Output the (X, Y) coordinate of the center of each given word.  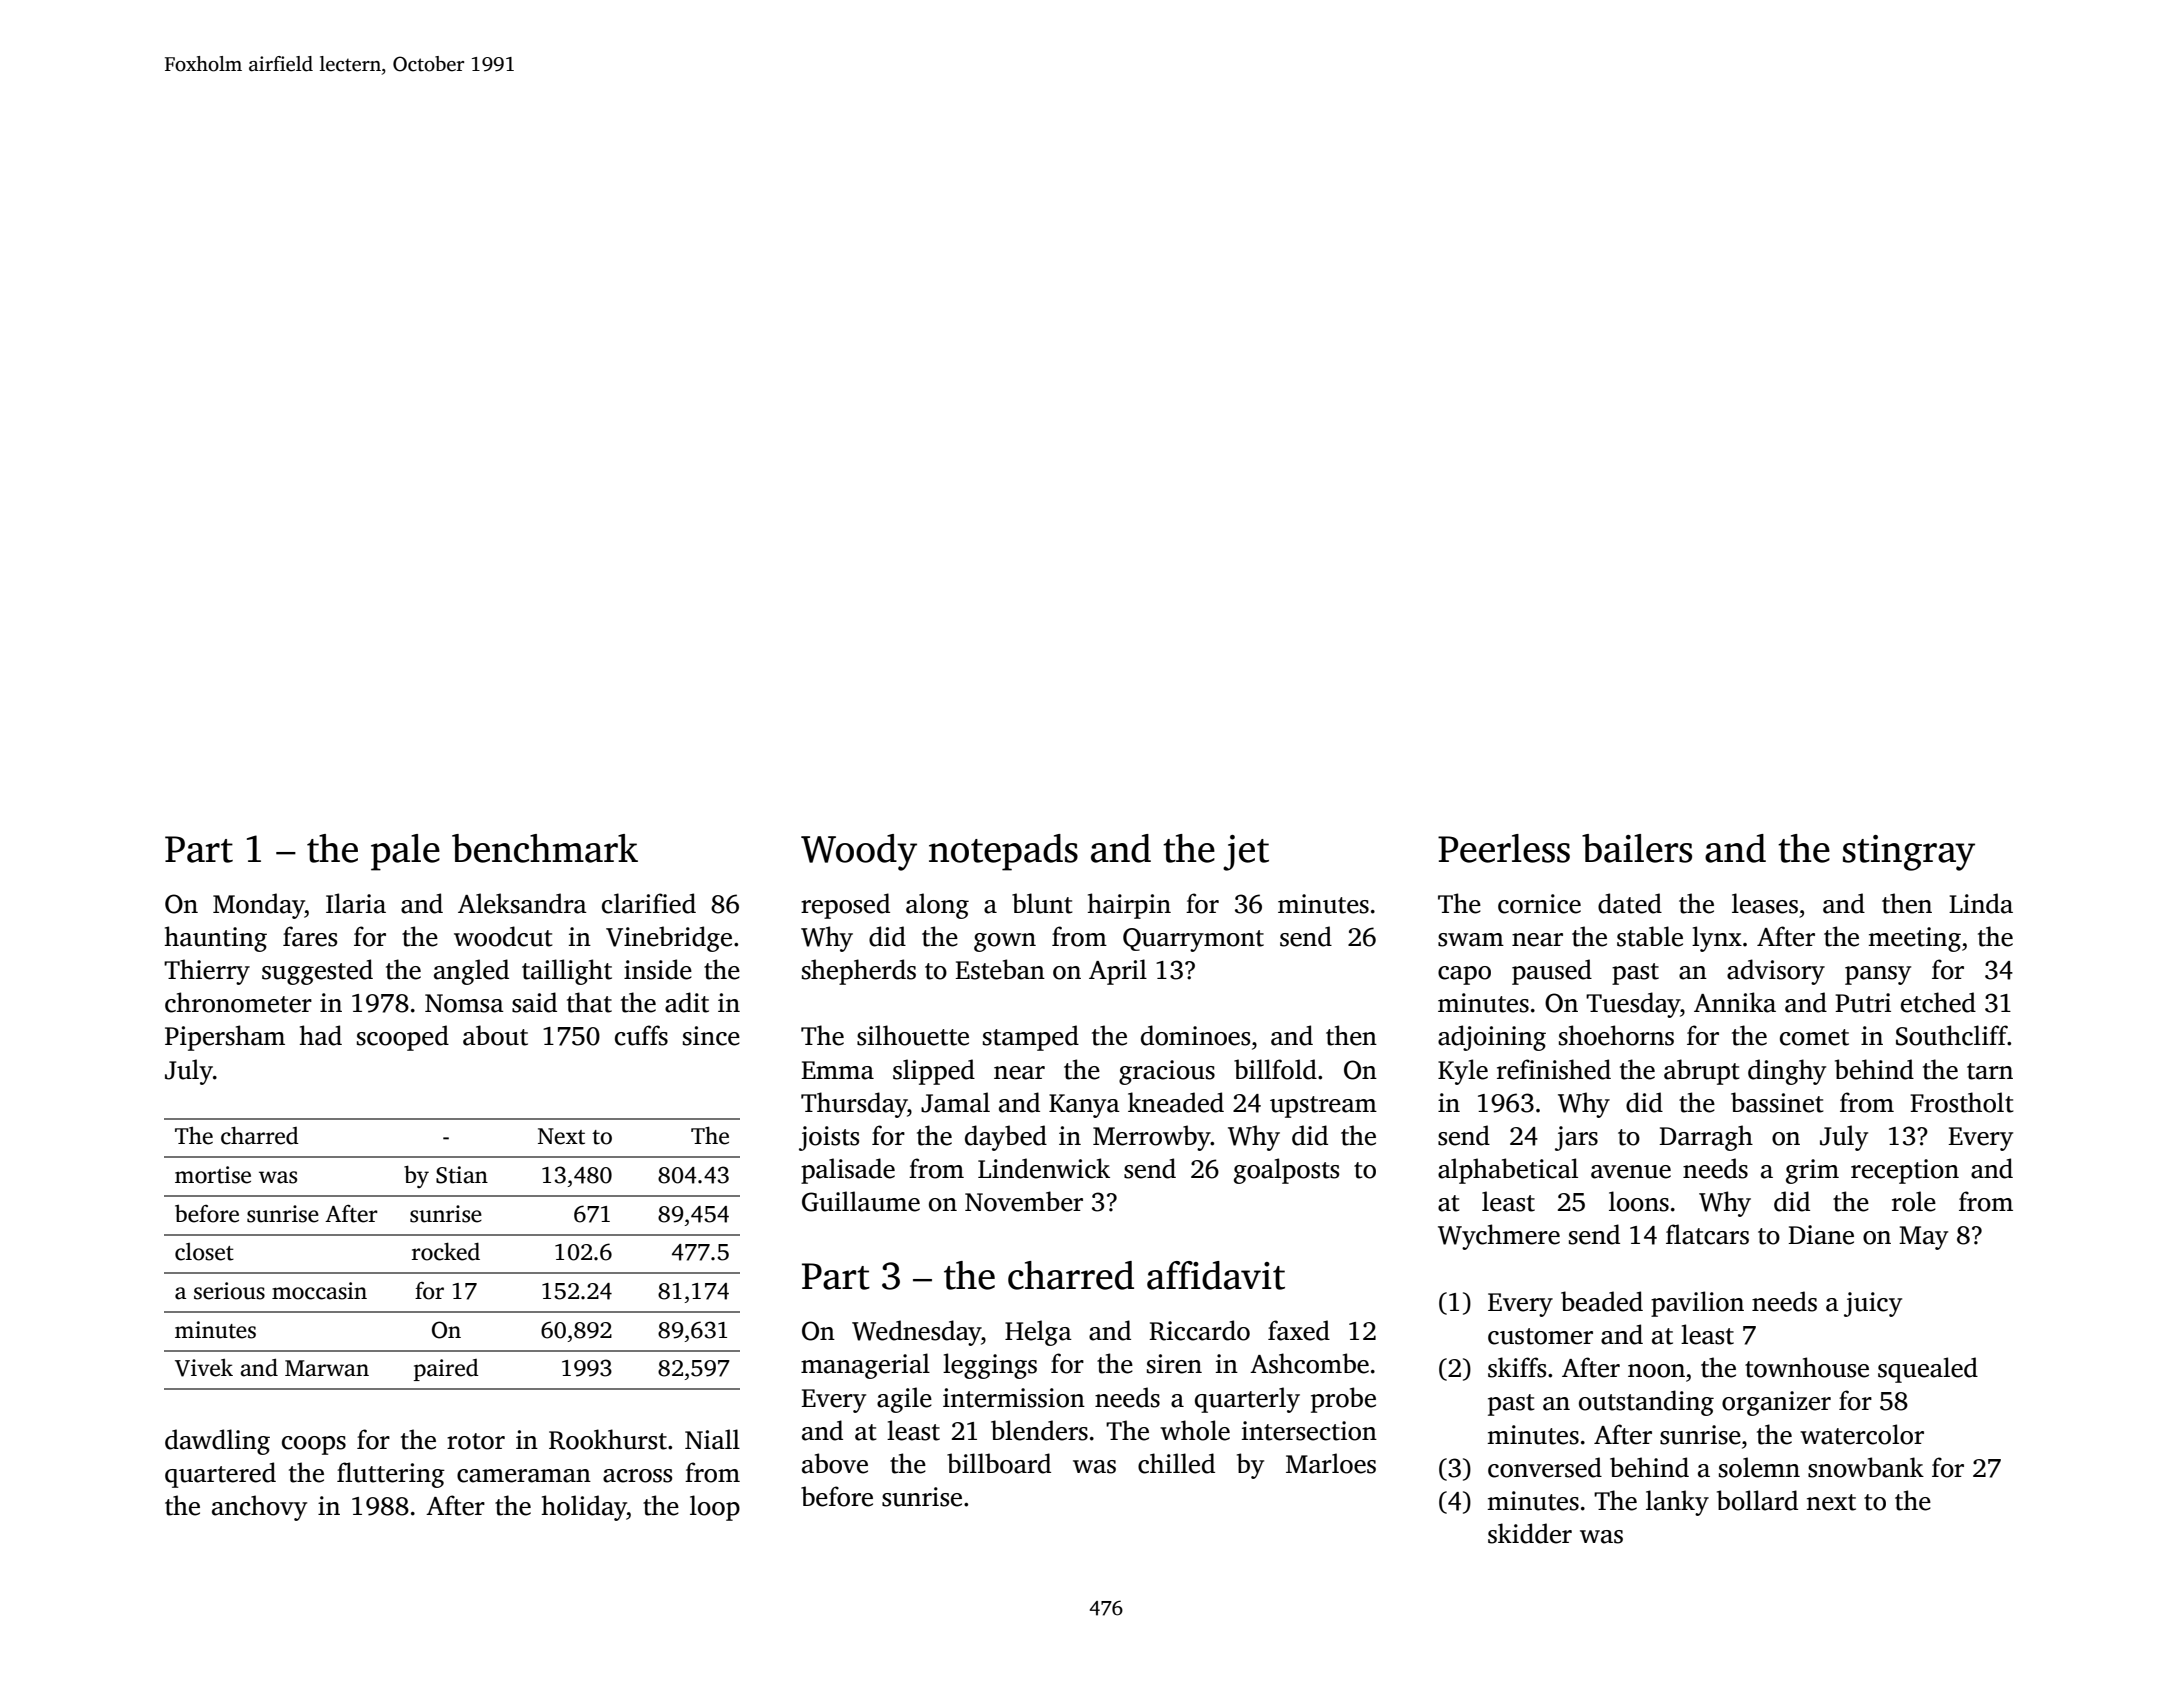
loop (715, 1508)
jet (1246, 853)
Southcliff (1952, 1035)
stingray (1909, 853)
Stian (462, 1175)
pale (405, 852)
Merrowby (1152, 1138)
